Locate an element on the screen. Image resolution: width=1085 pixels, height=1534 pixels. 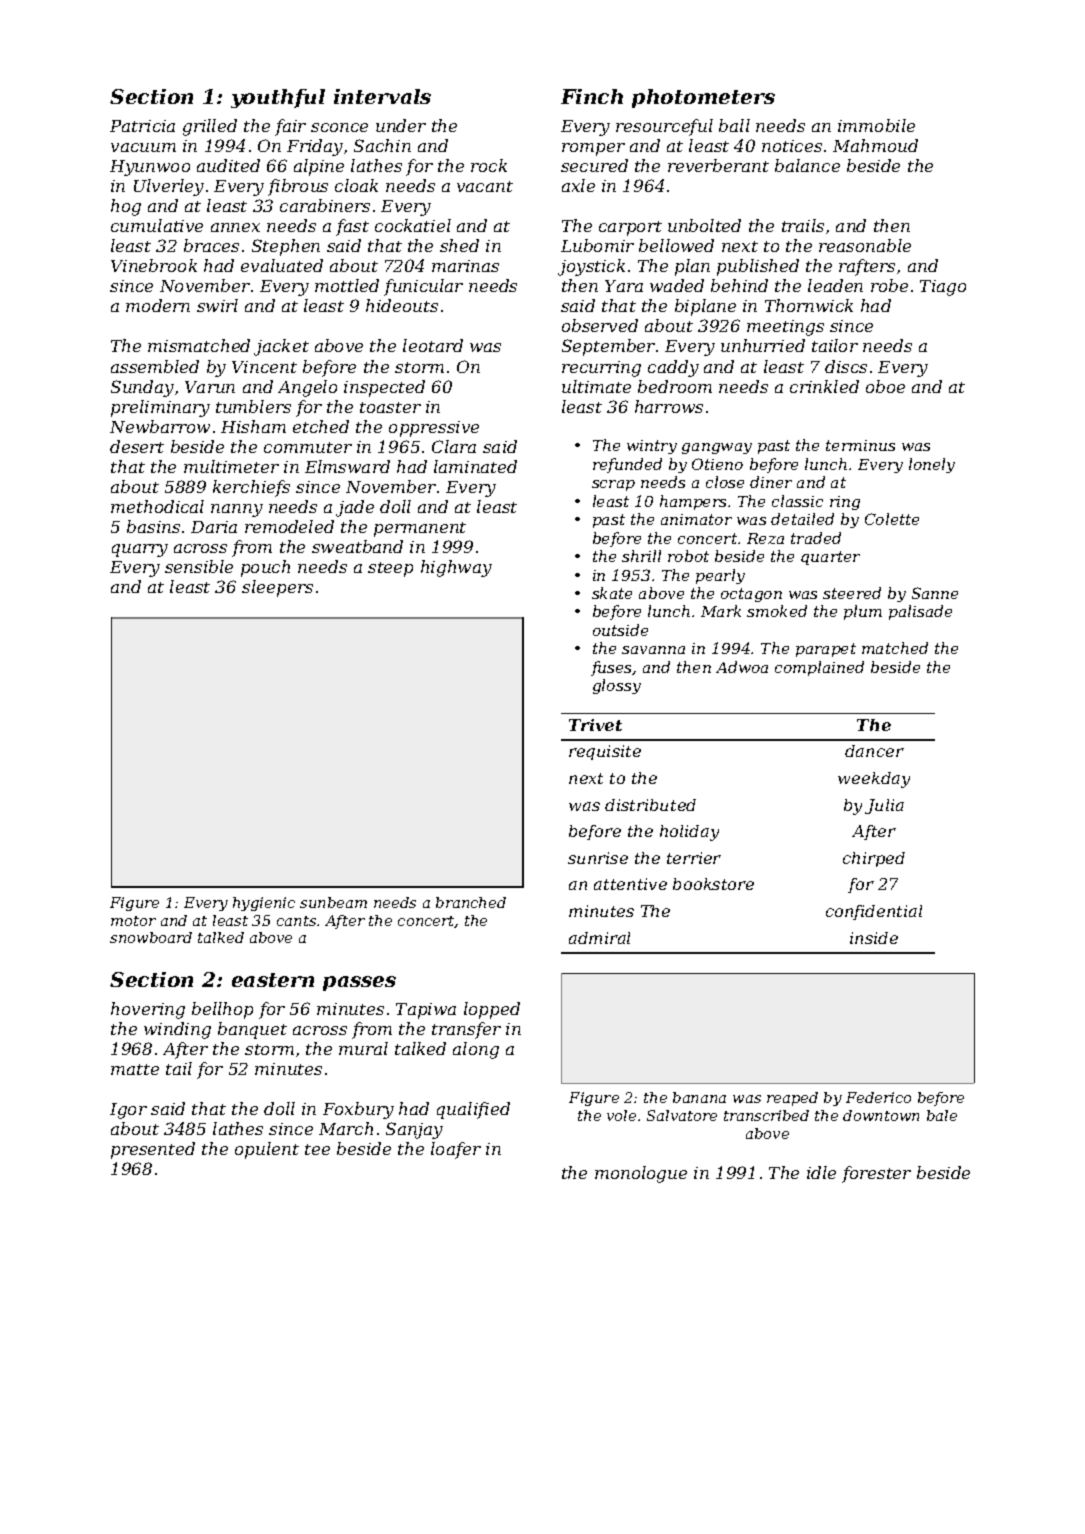
parapet is located at coordinates (826, 650).
